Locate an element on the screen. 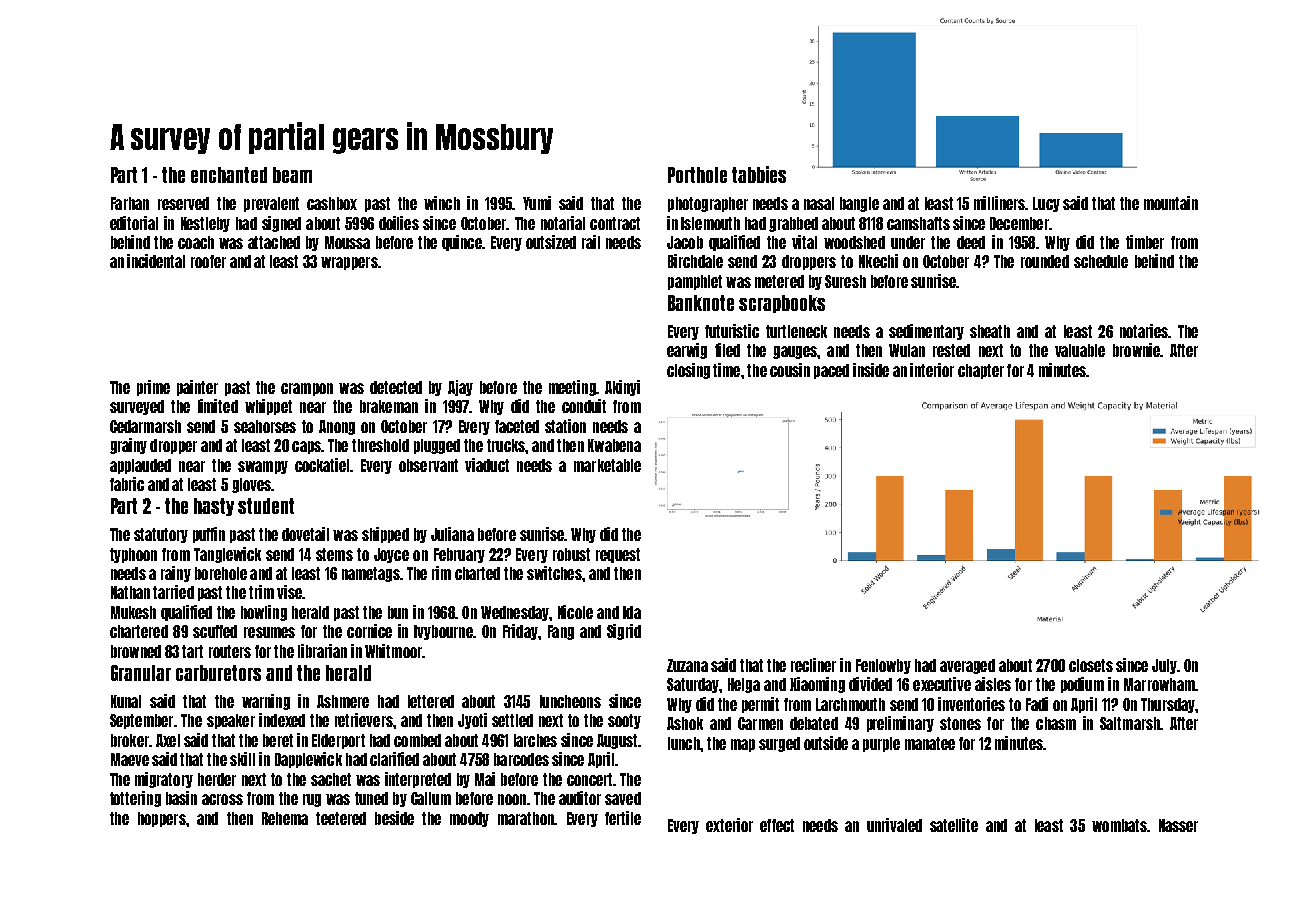 The width and height of the screenshot is (1308, 924). Islemouth is located at coordinates (710, 223).
